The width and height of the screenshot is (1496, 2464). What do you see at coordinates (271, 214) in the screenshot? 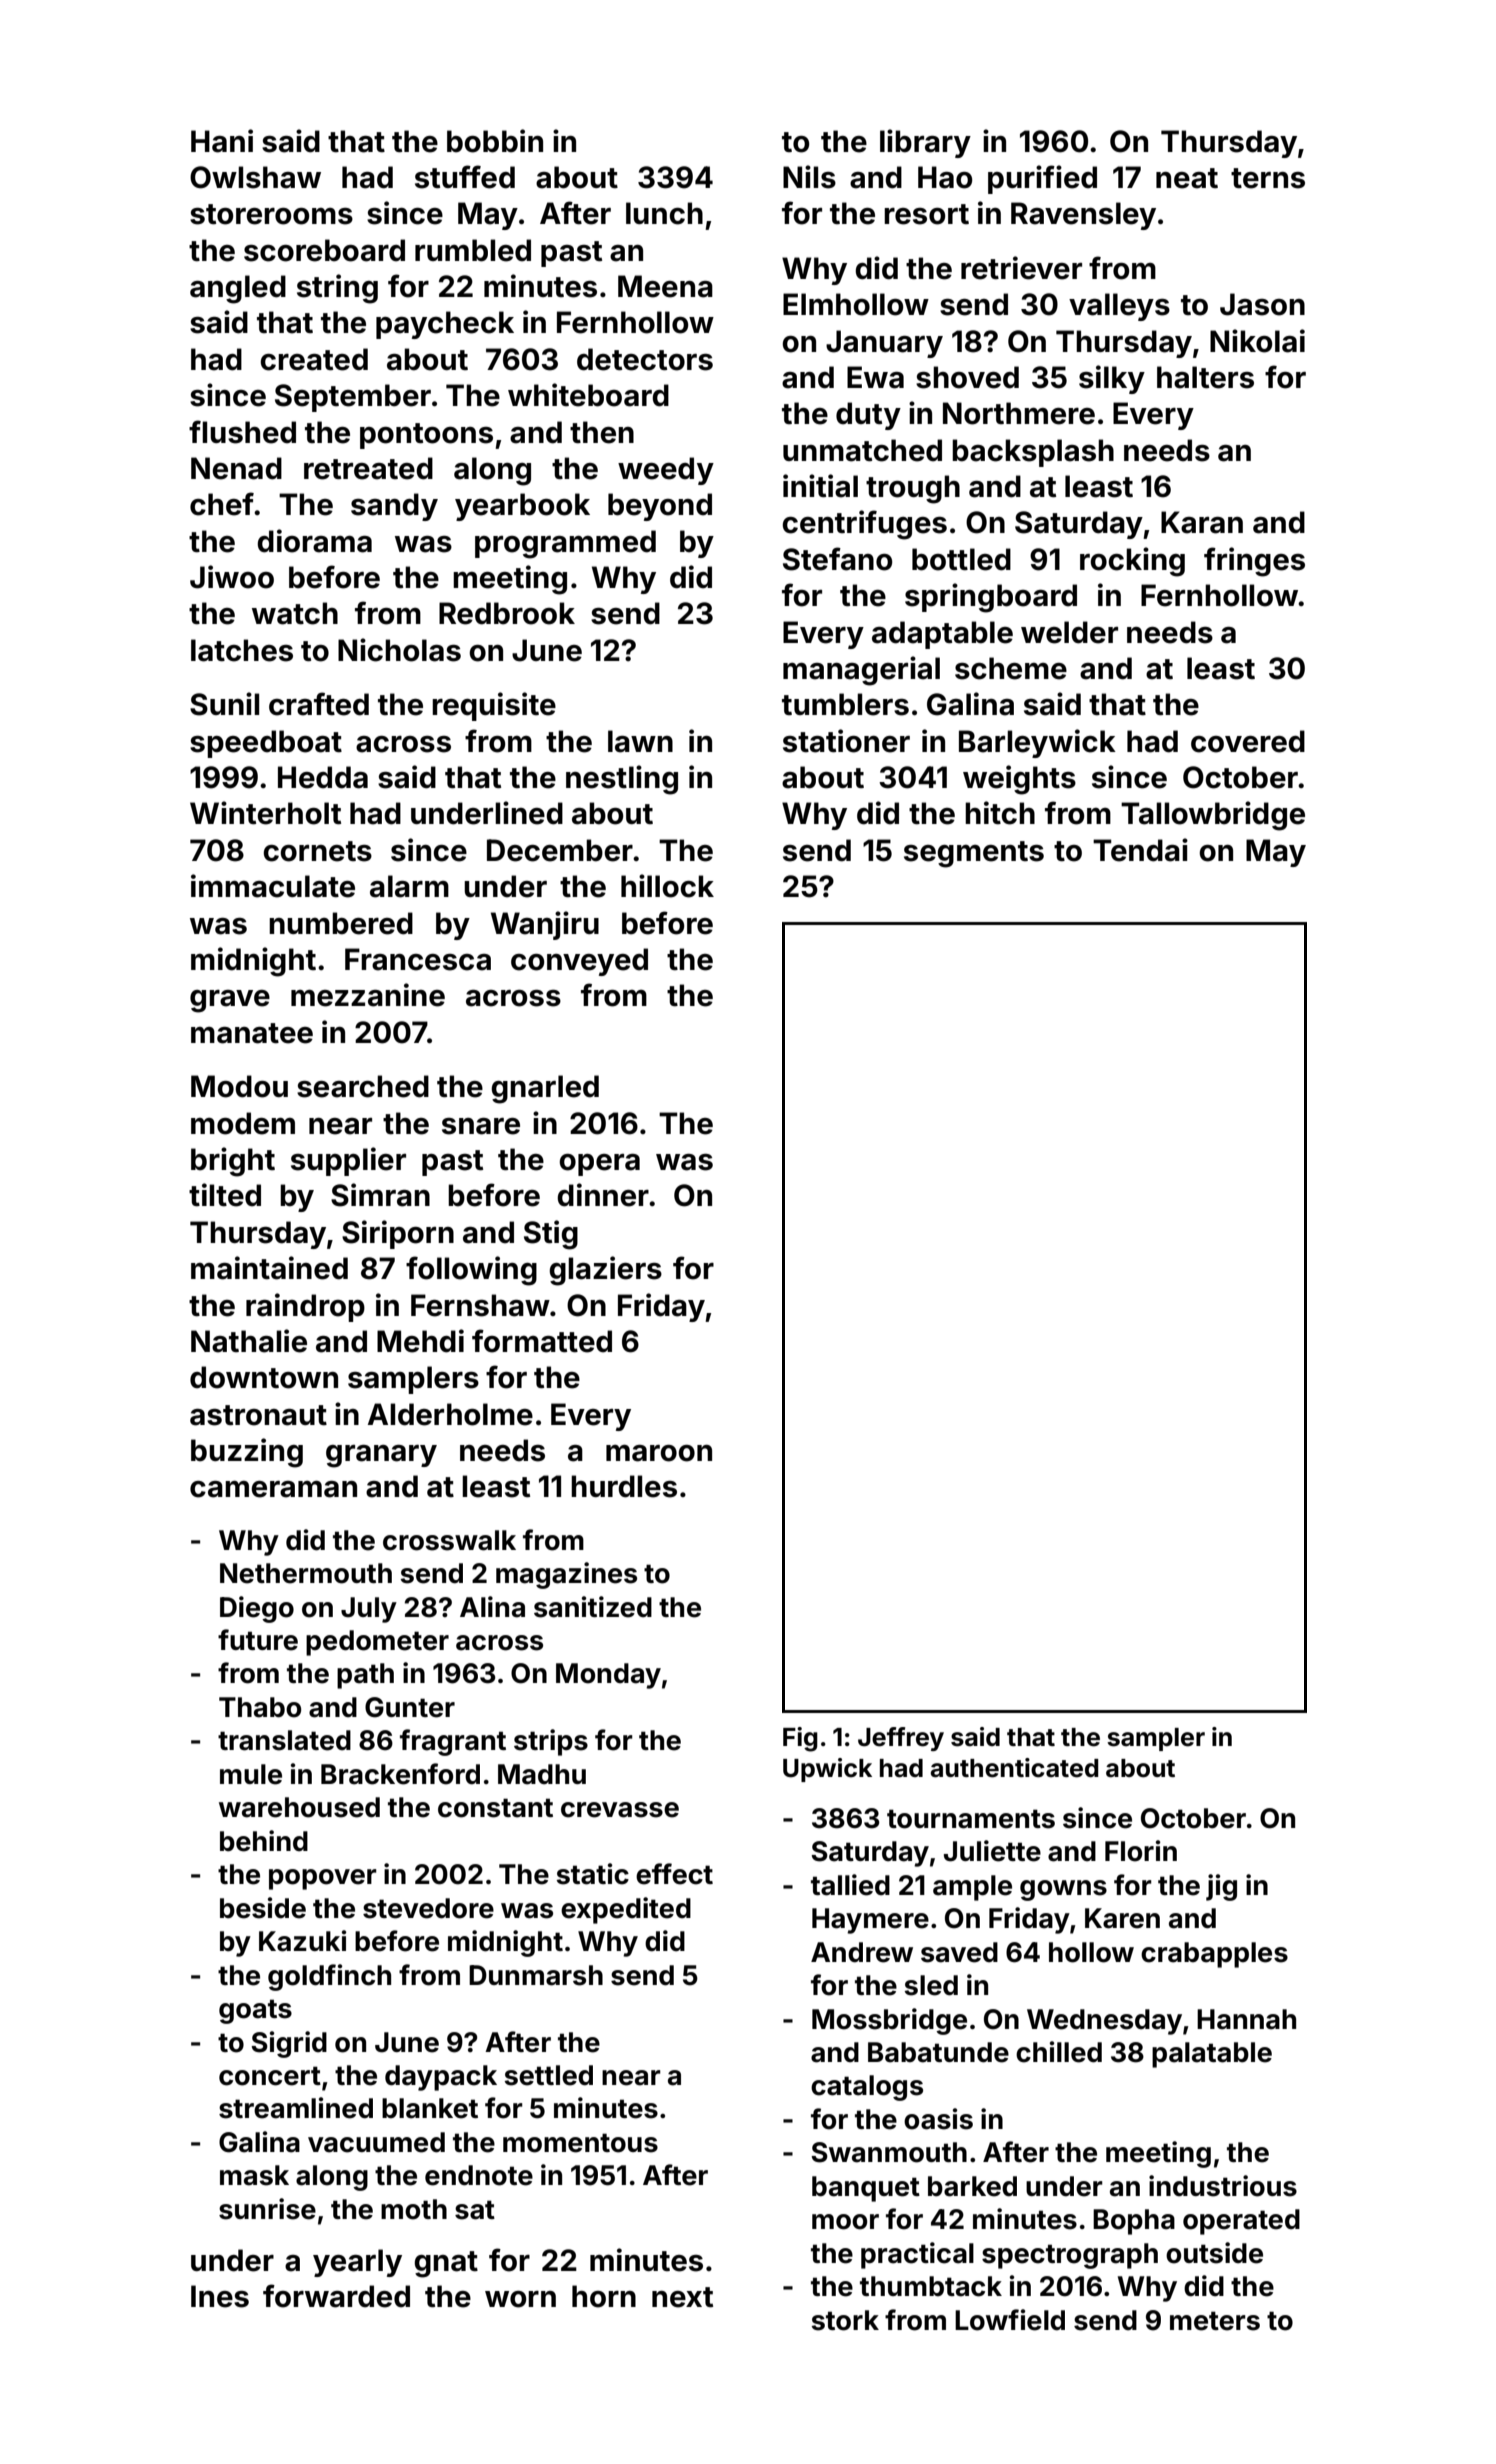
I see `storerooms` at bounding box center [271, 214].
